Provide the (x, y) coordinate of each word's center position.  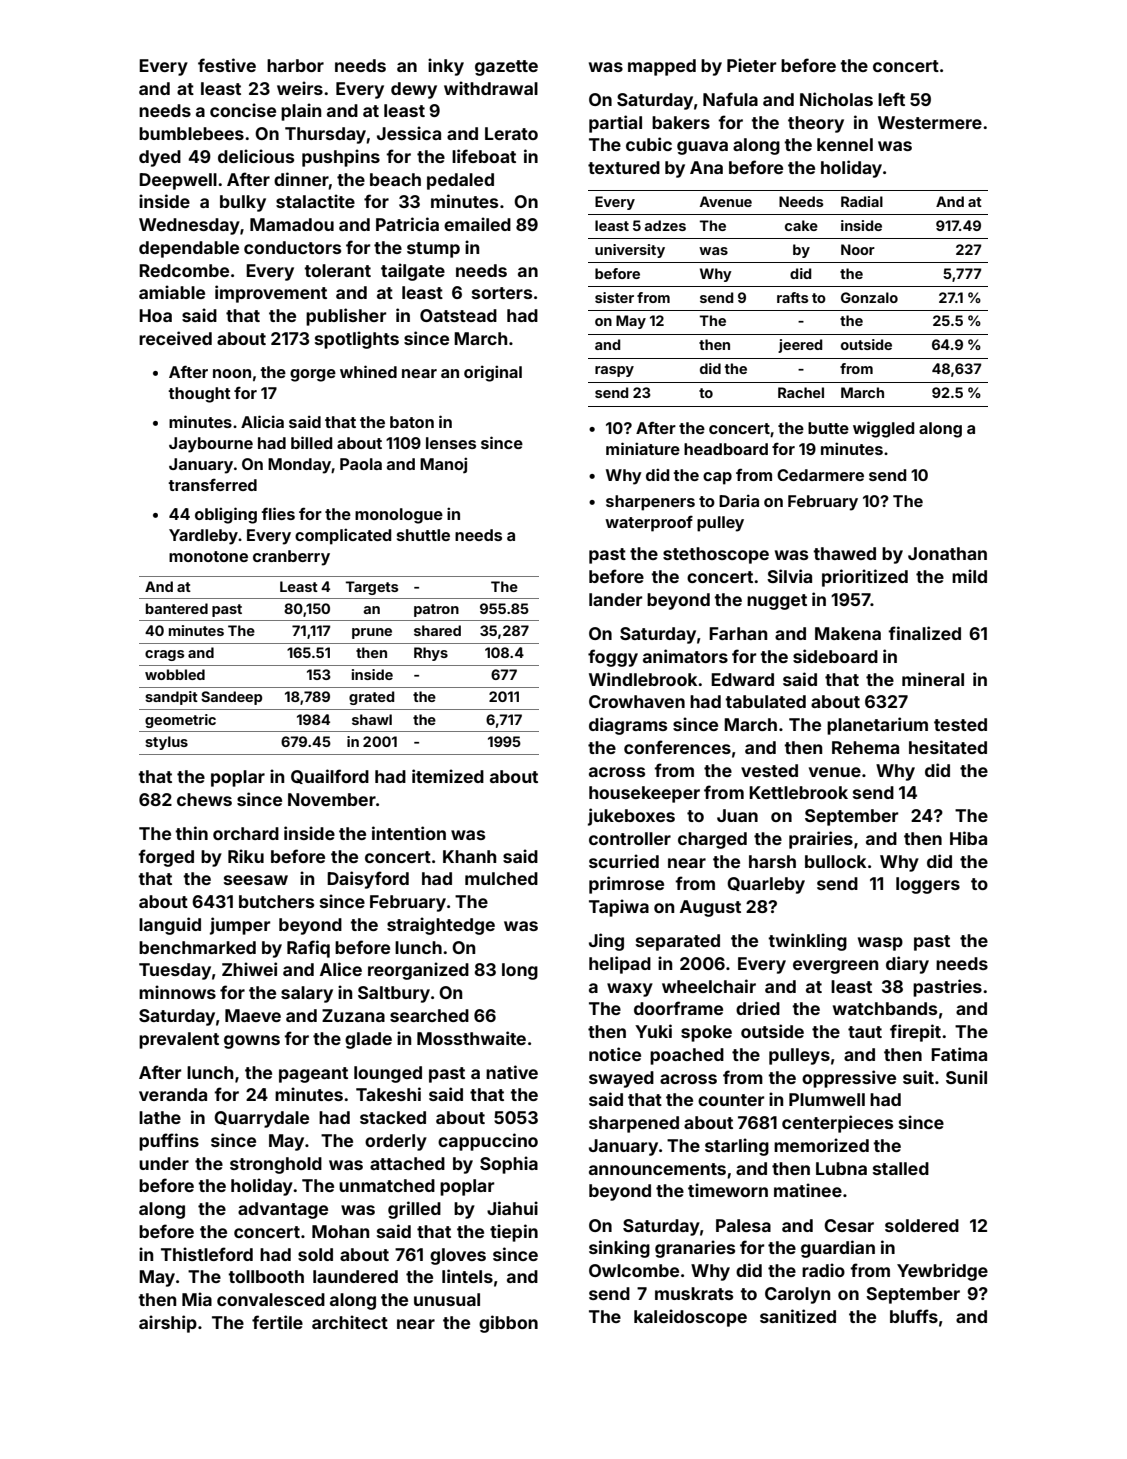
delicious (256, 156)
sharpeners (650, 503)
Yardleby (203, 537)
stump (433, 250)
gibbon (508, 1324)
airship (168, 1324)
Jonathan (947, 553)
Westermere (930, 122)
